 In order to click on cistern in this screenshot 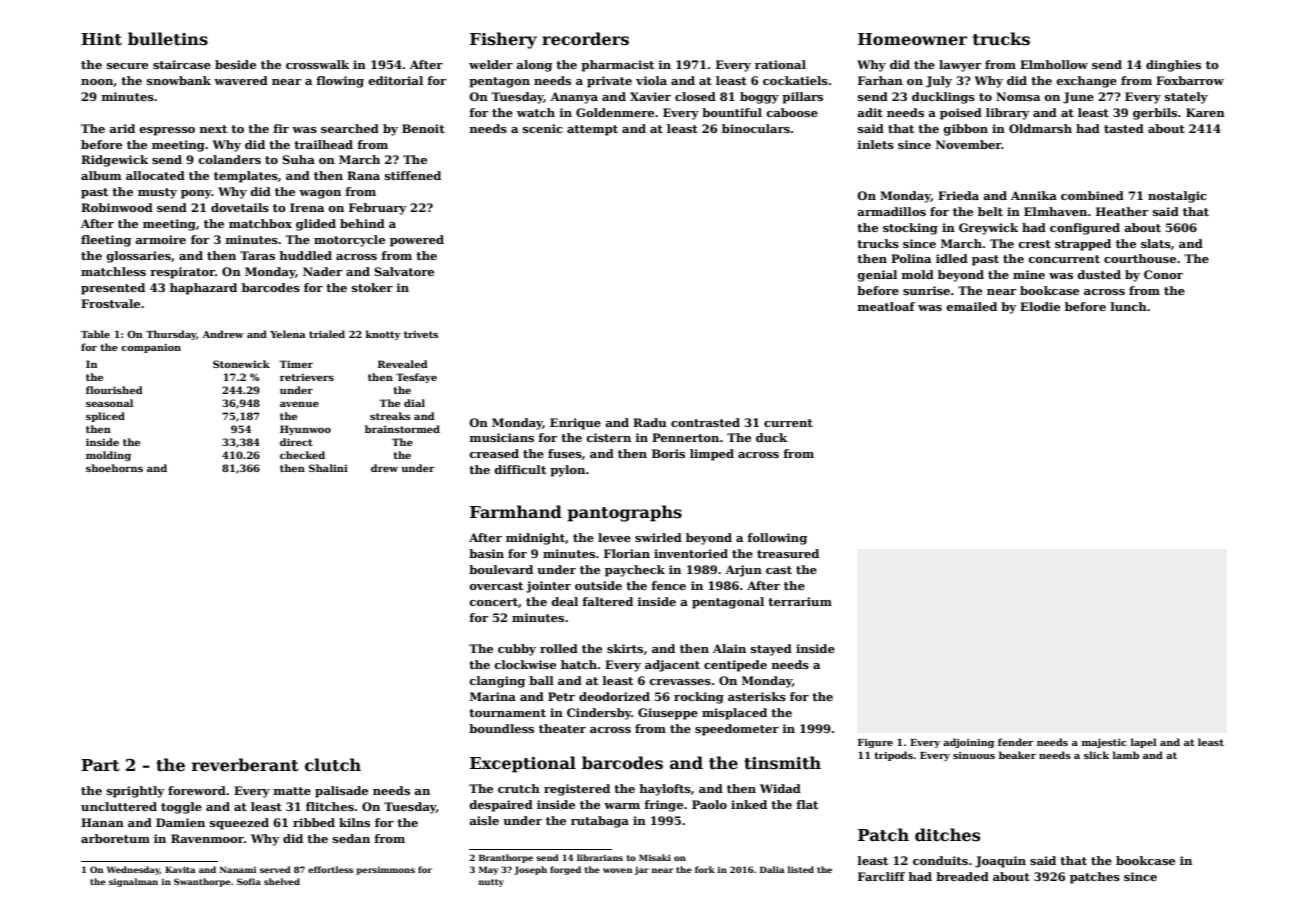, I will do `click(608, 437)`.
